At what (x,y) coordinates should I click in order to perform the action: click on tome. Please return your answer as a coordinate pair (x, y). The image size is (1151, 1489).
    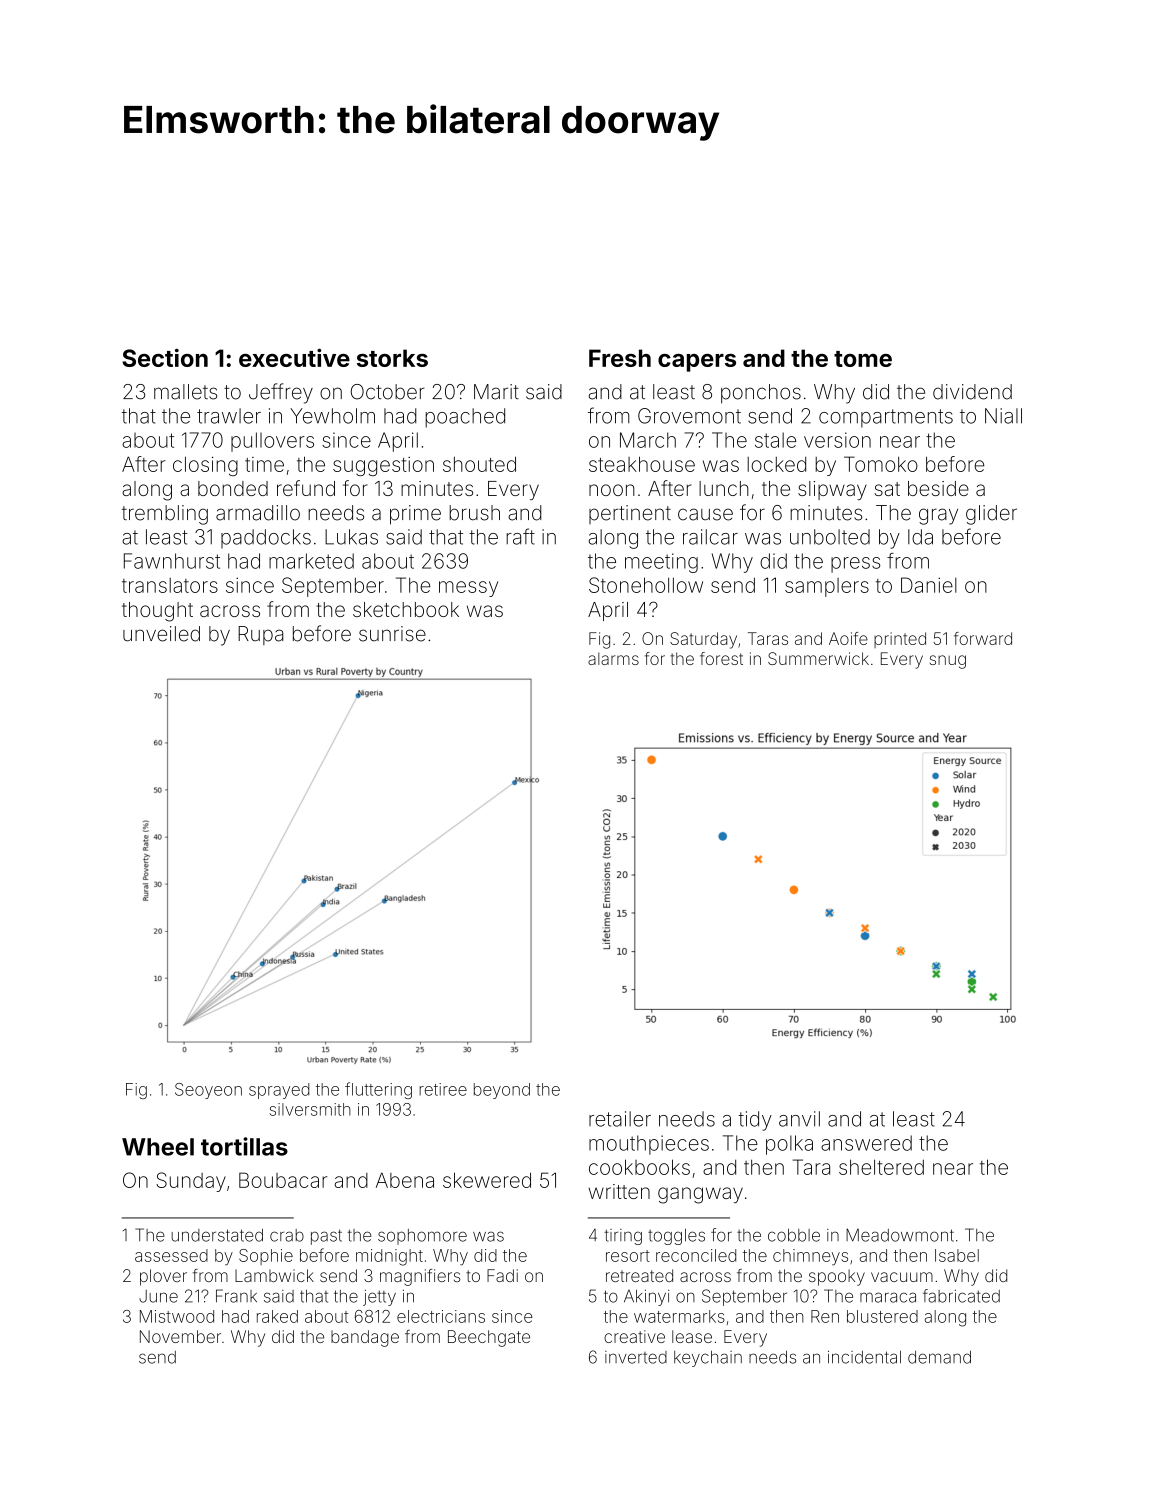
    Looking at the image, I should click on (863, 359).
